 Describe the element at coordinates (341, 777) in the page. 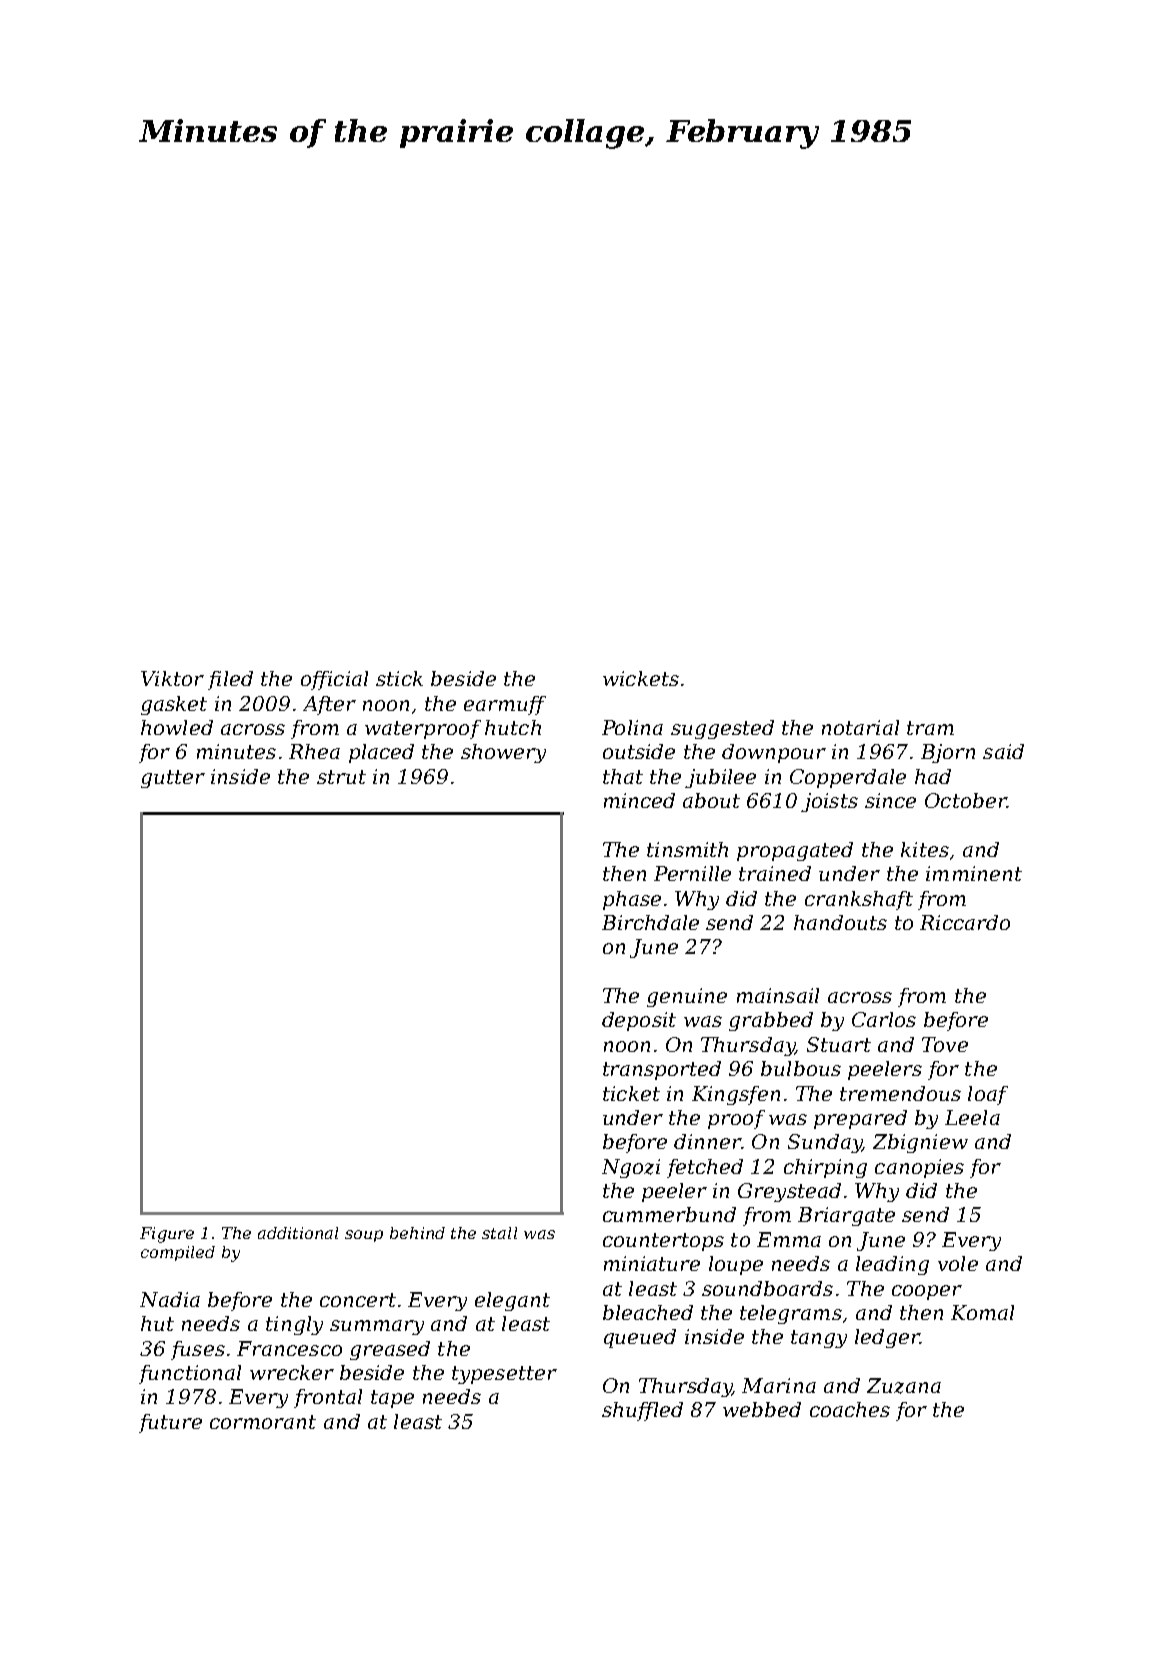

I see `strut` at that location.
